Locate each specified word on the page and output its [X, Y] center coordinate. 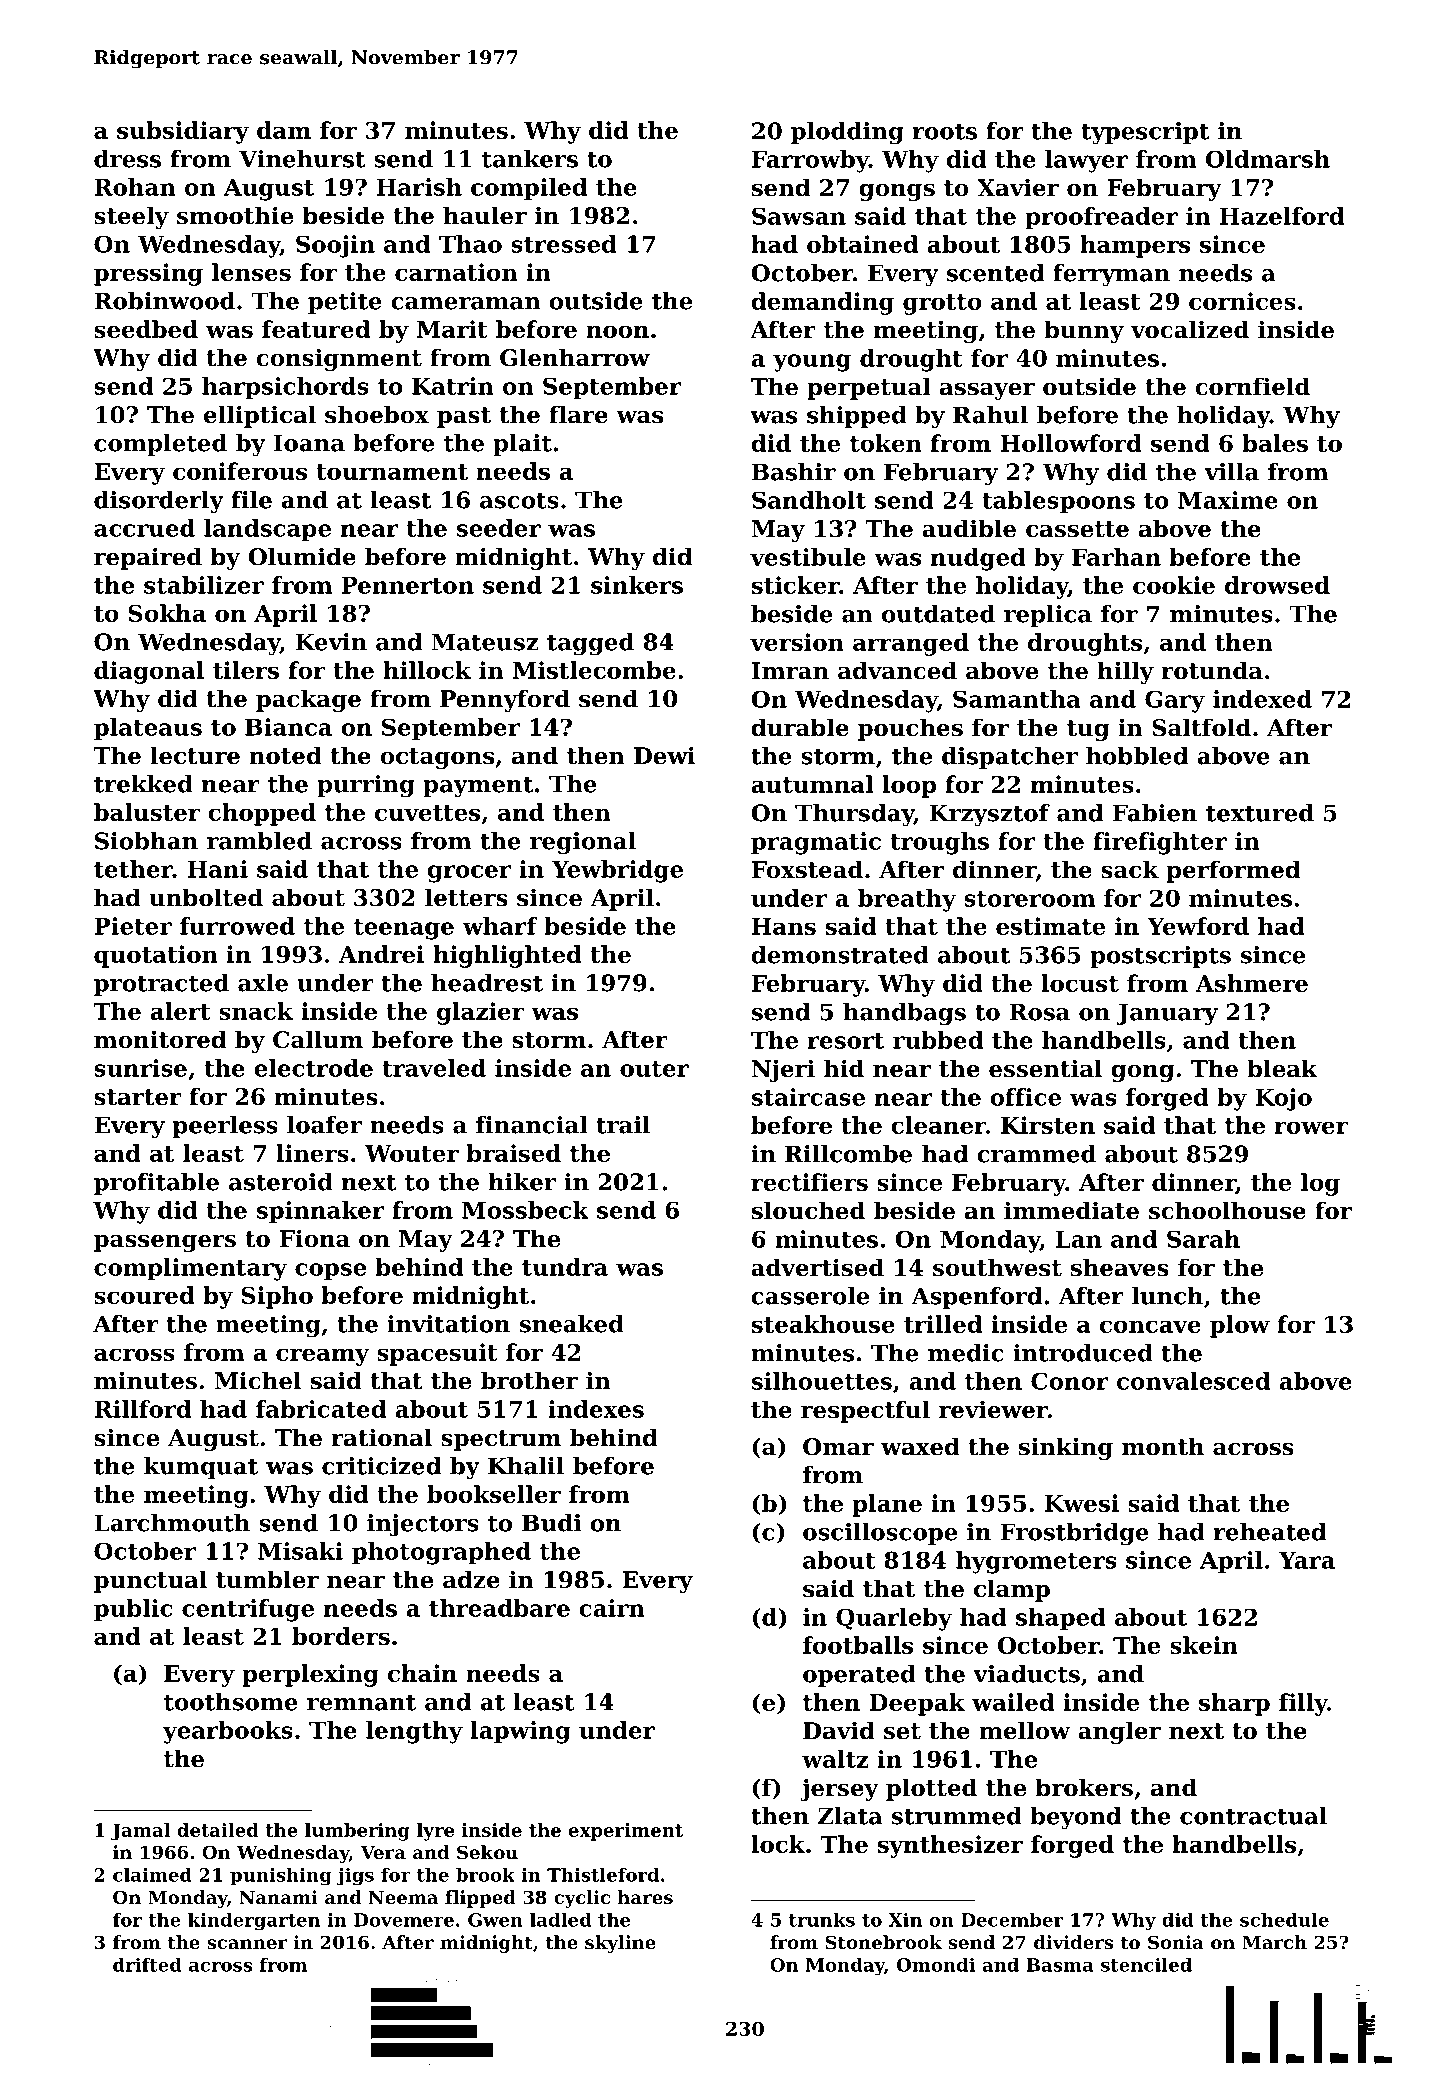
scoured [144, 1295]
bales [1275, 443]
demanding [822, 303]
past [464, 417]
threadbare [499, 1608]
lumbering [357, 1832]
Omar [838, 1447]
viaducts [1026, 1674]
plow [1240, 1326]
